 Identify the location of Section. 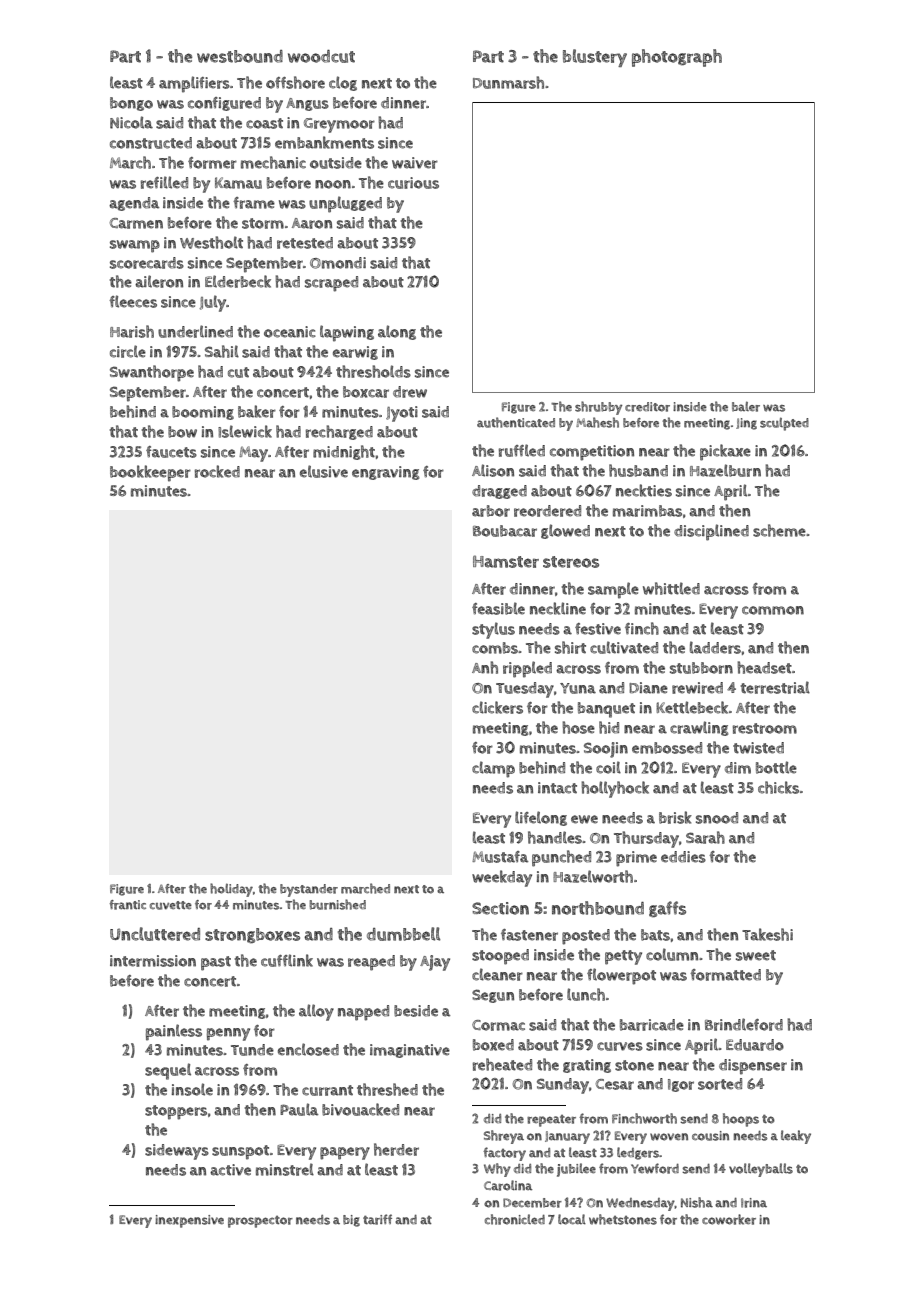
(500, 908).
